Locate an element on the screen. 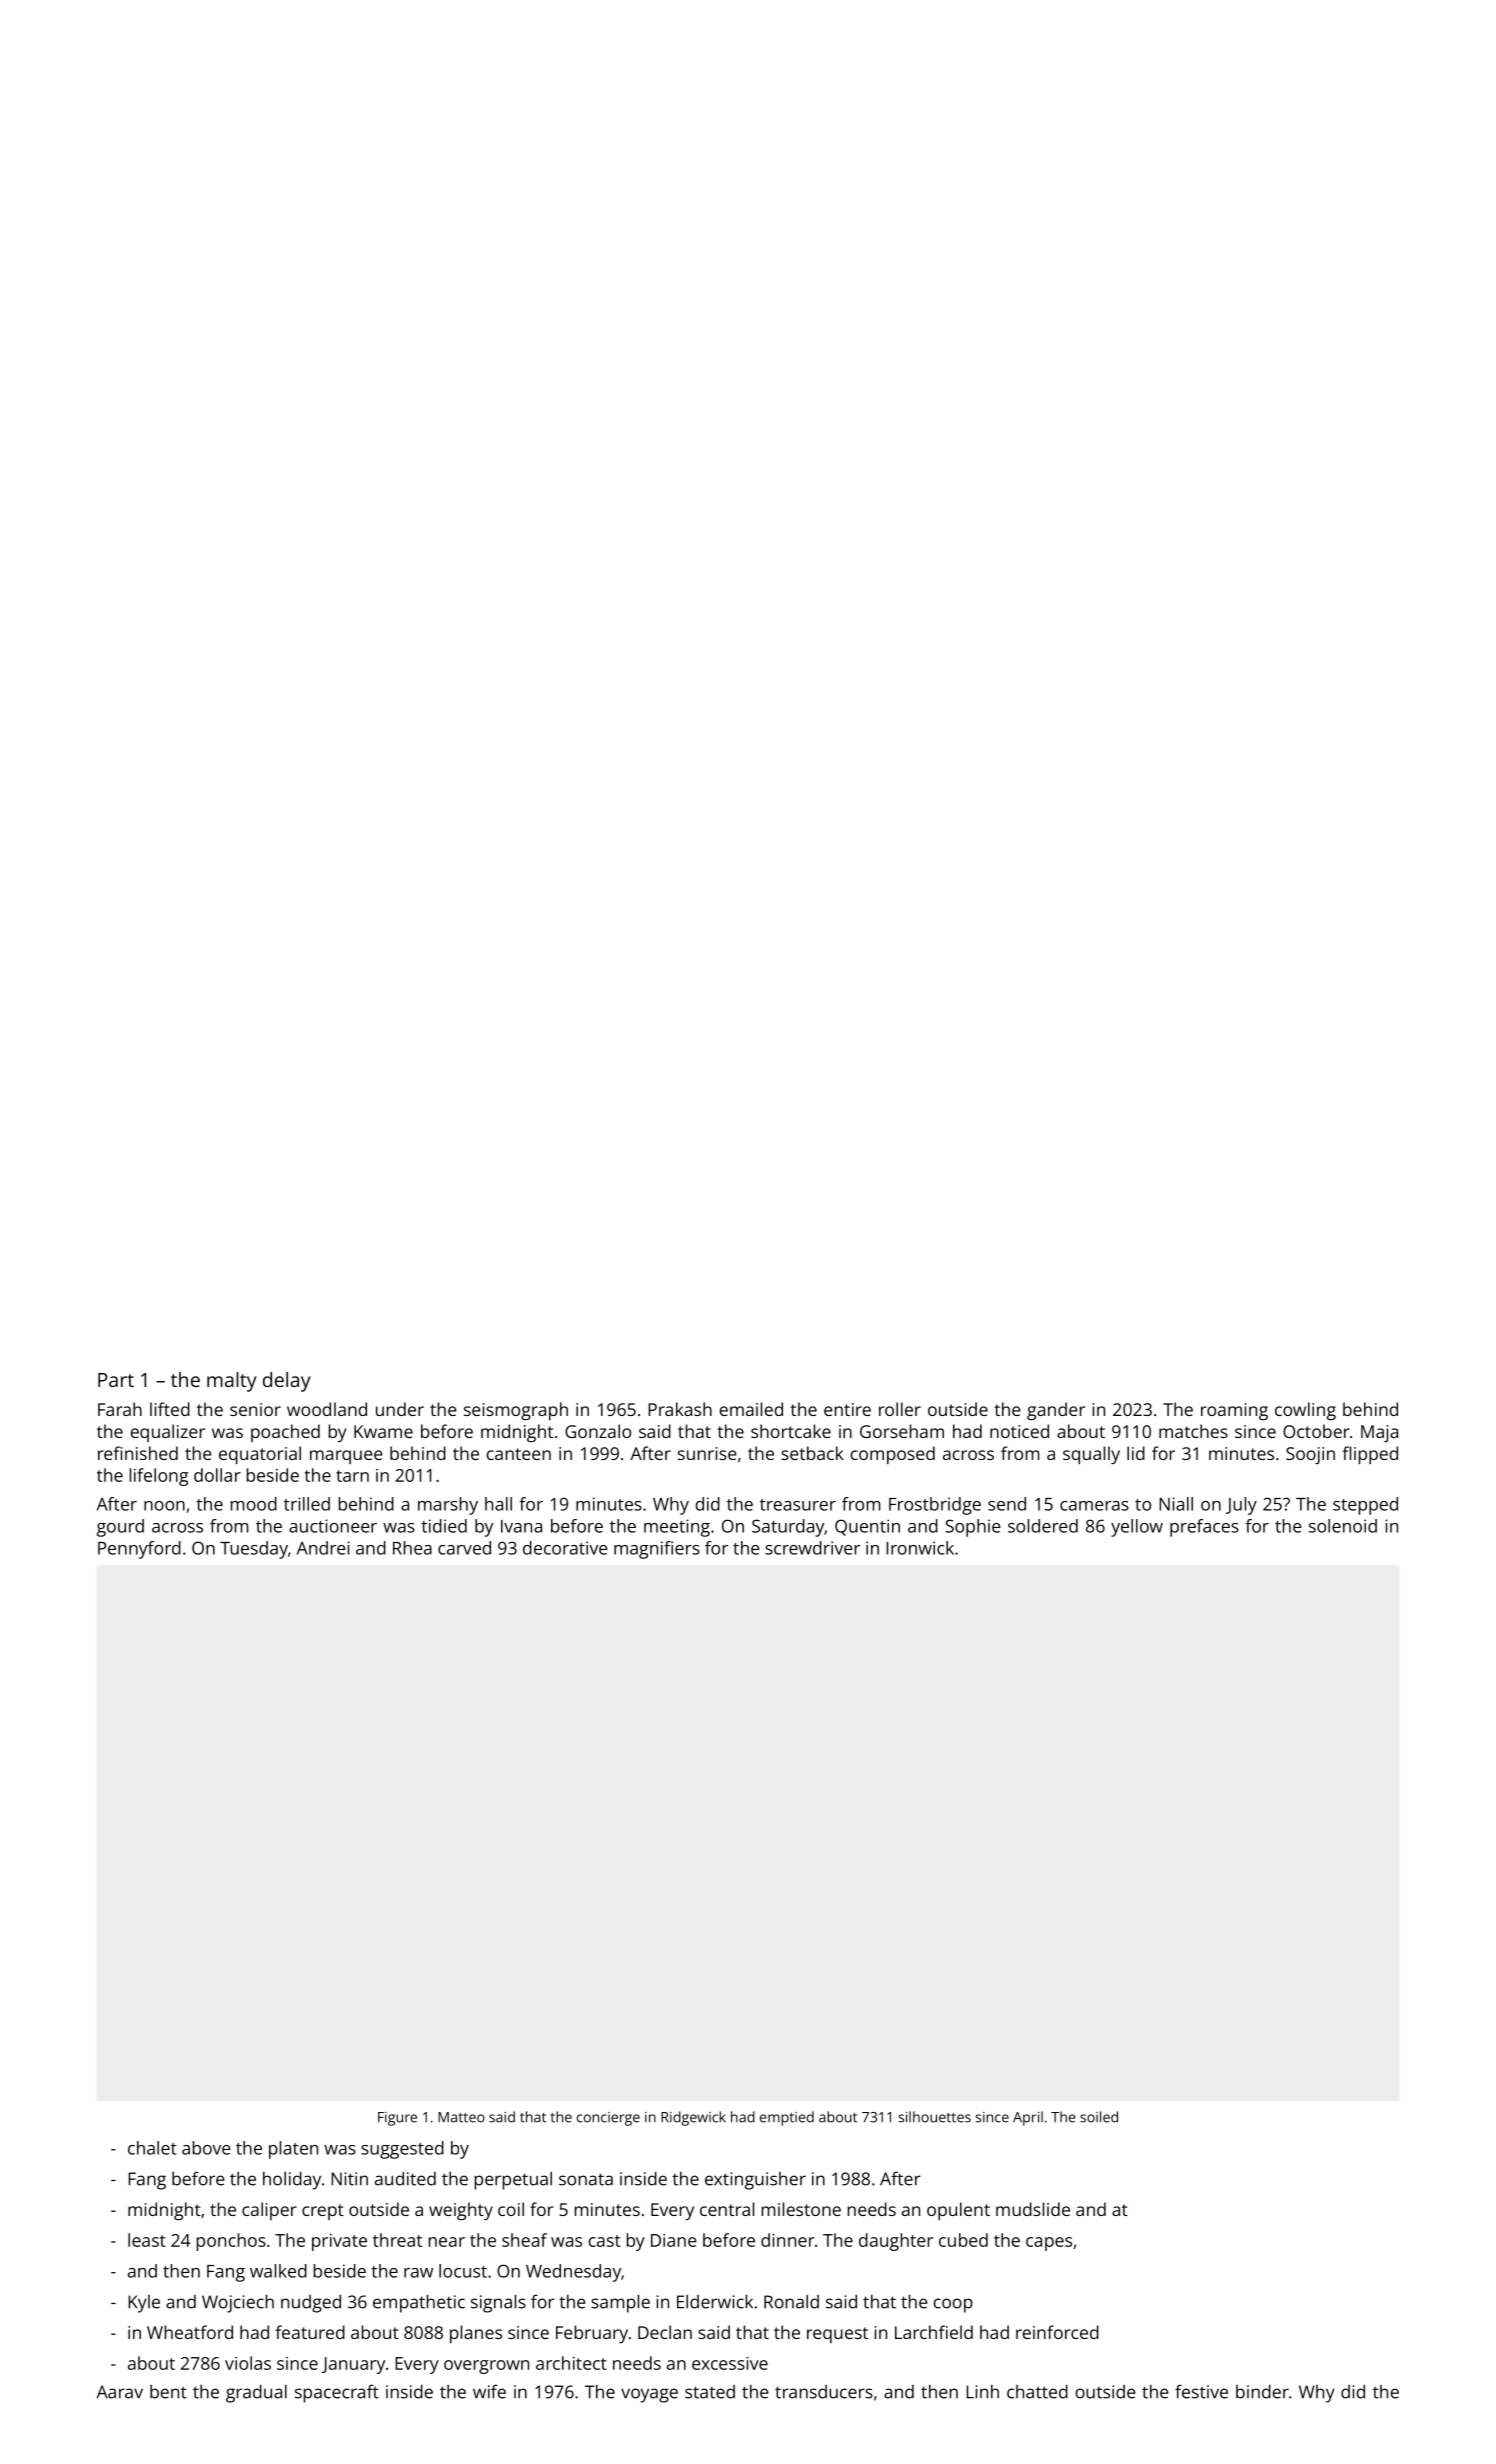 This screenshot has height=2464, width=1496. Ridgewick is located at coordinates (693, 2118).
